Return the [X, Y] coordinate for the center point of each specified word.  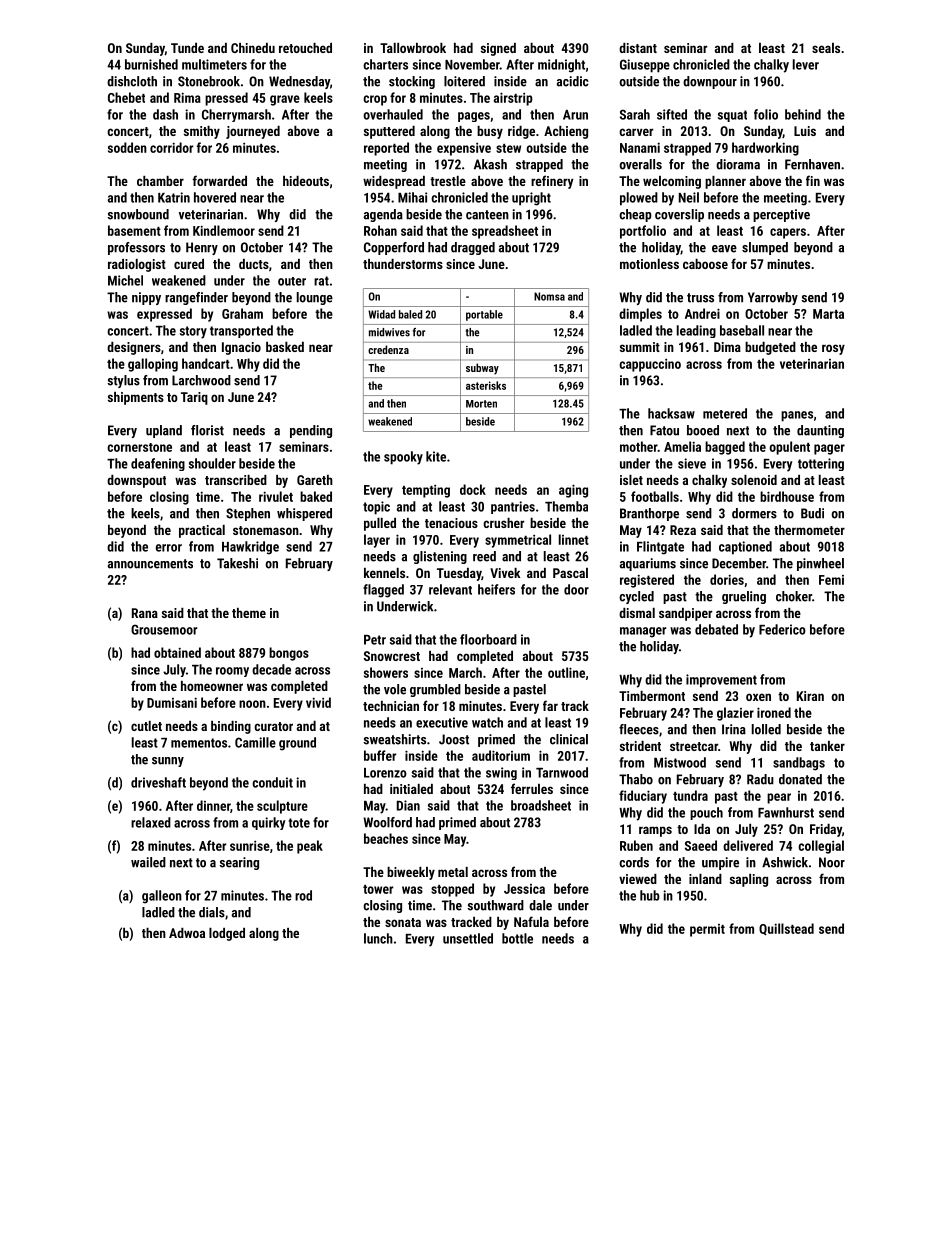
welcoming [672, 182]
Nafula [531, 921]
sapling [749, 880]
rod [303, 895]
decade [271, 669]
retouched [305, 48]
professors [136, 248]
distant [638, 48]
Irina [734, 729]
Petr [375, 640]
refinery [552, 182]
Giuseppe [645, 66]
